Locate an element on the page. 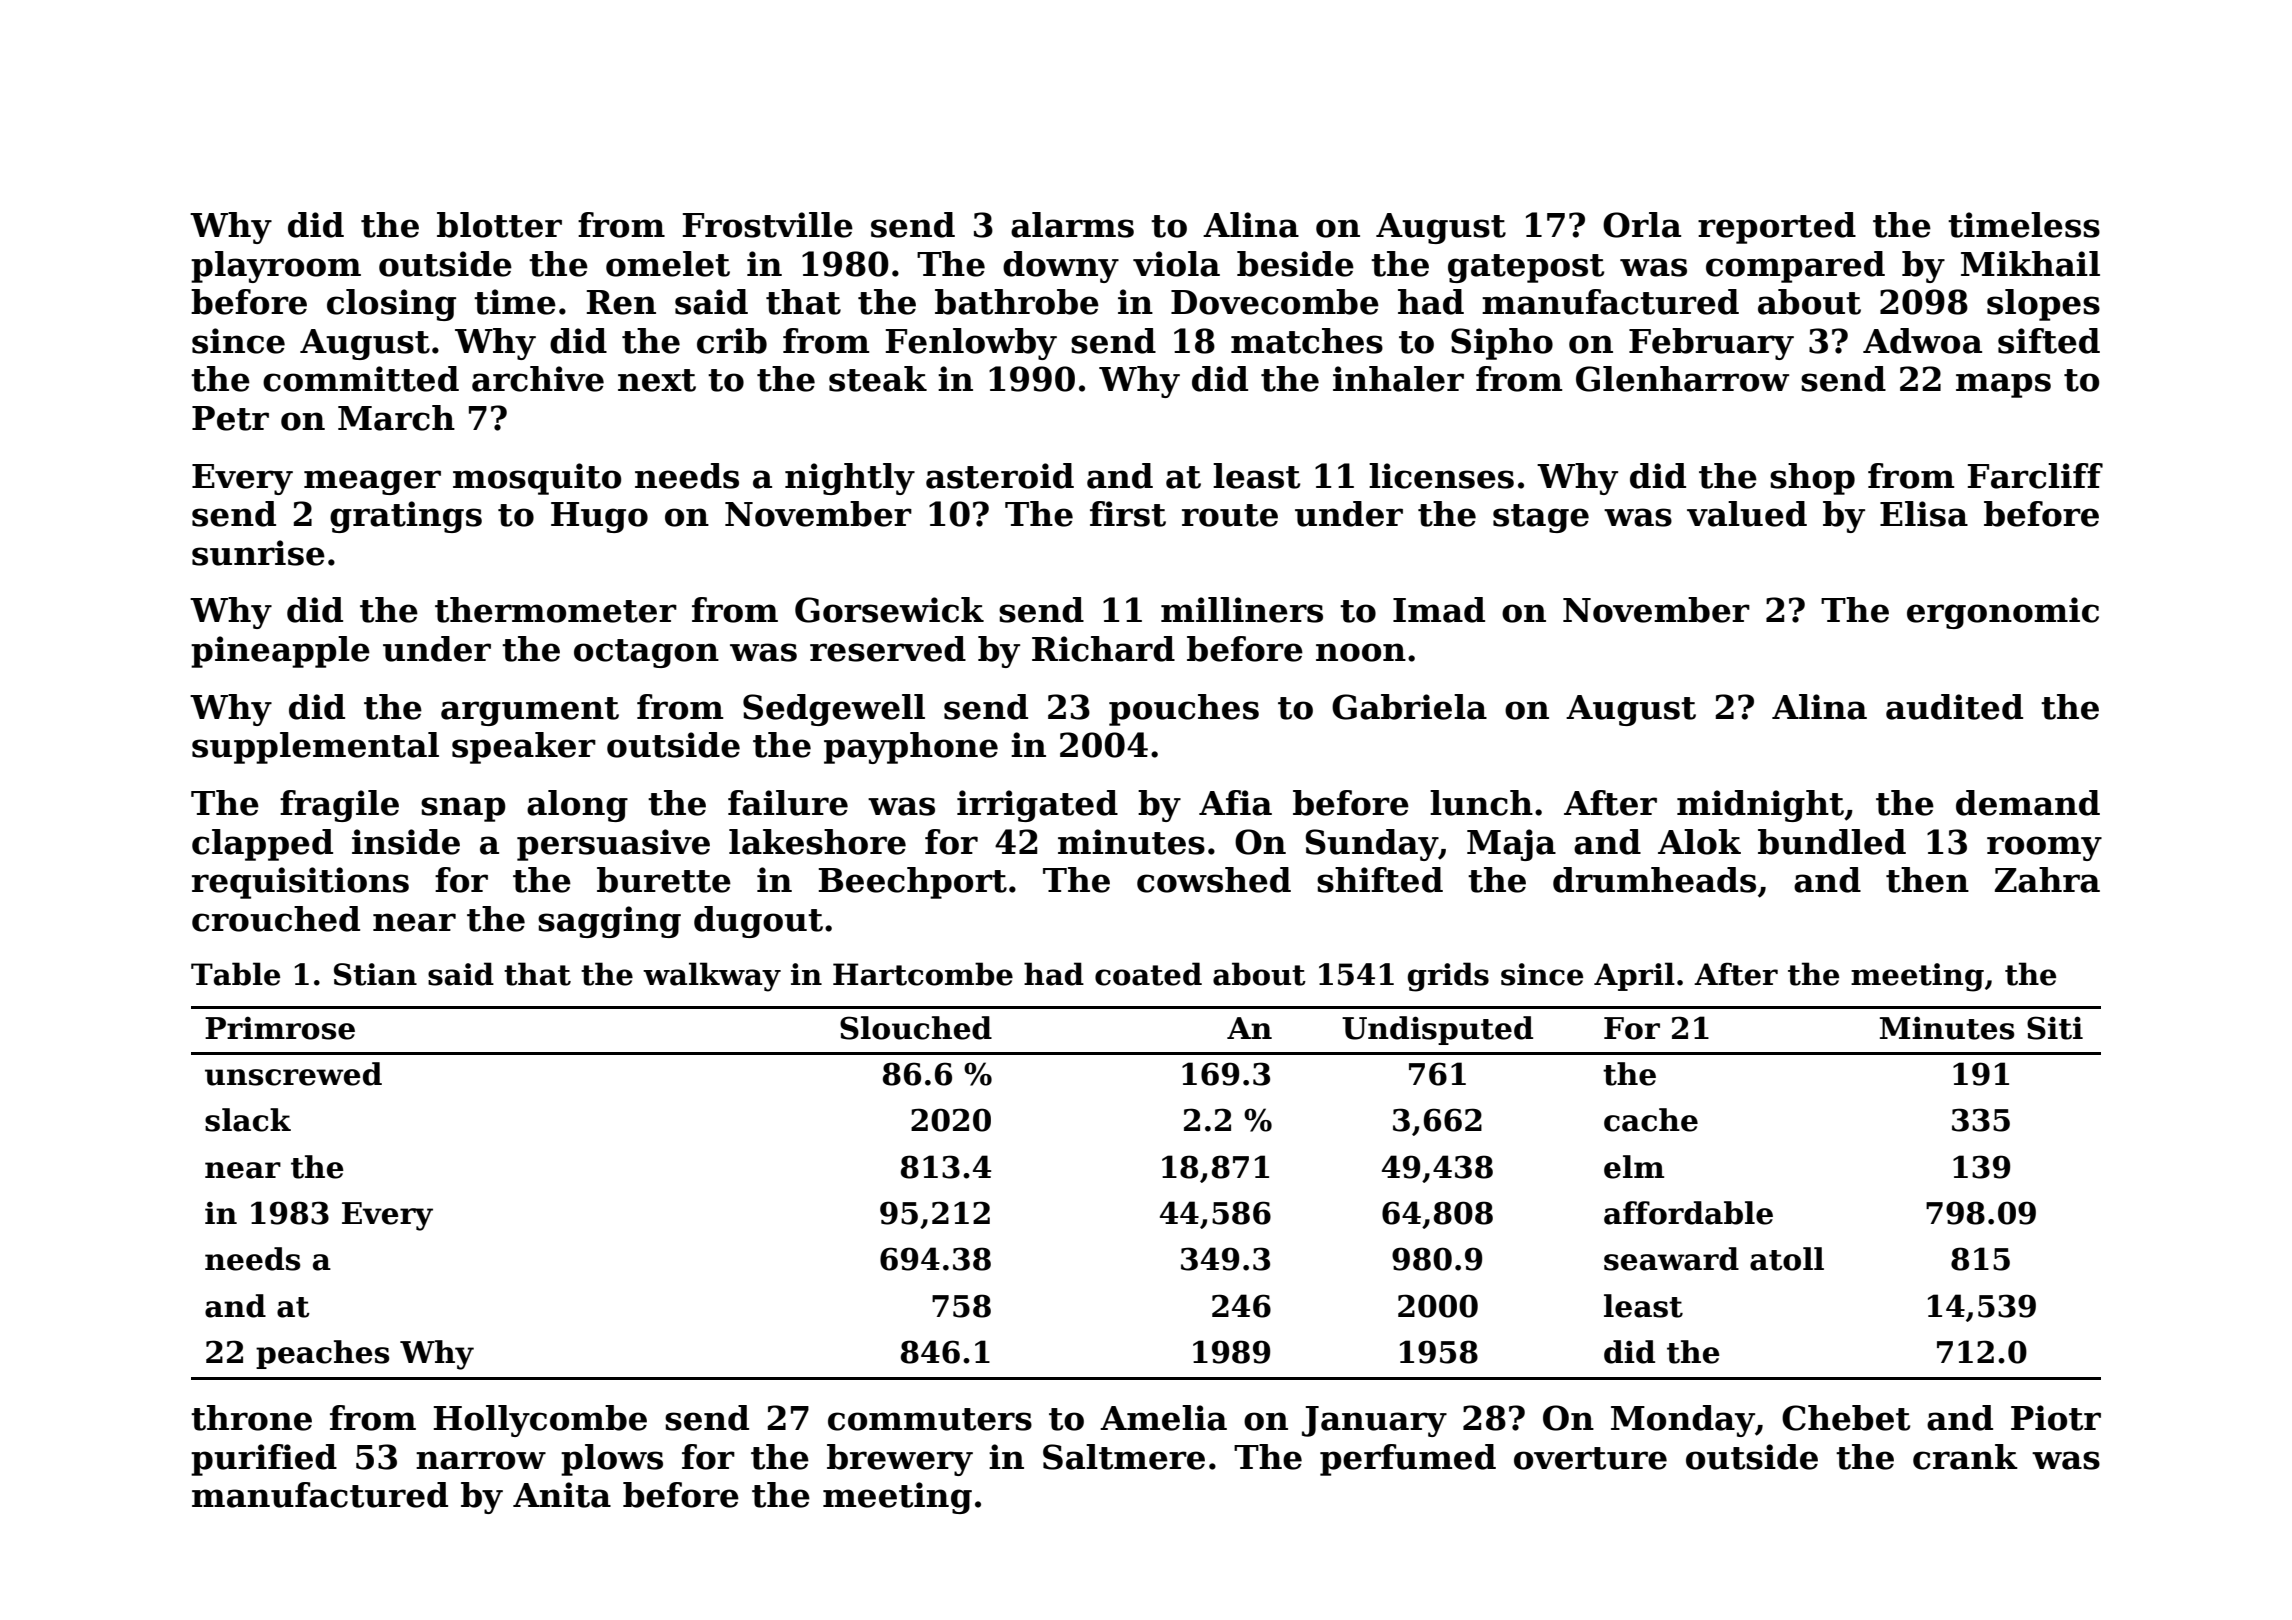 The height and width of the page is (1620, 2292). irrigated is located at coordinates (1037, 806).
